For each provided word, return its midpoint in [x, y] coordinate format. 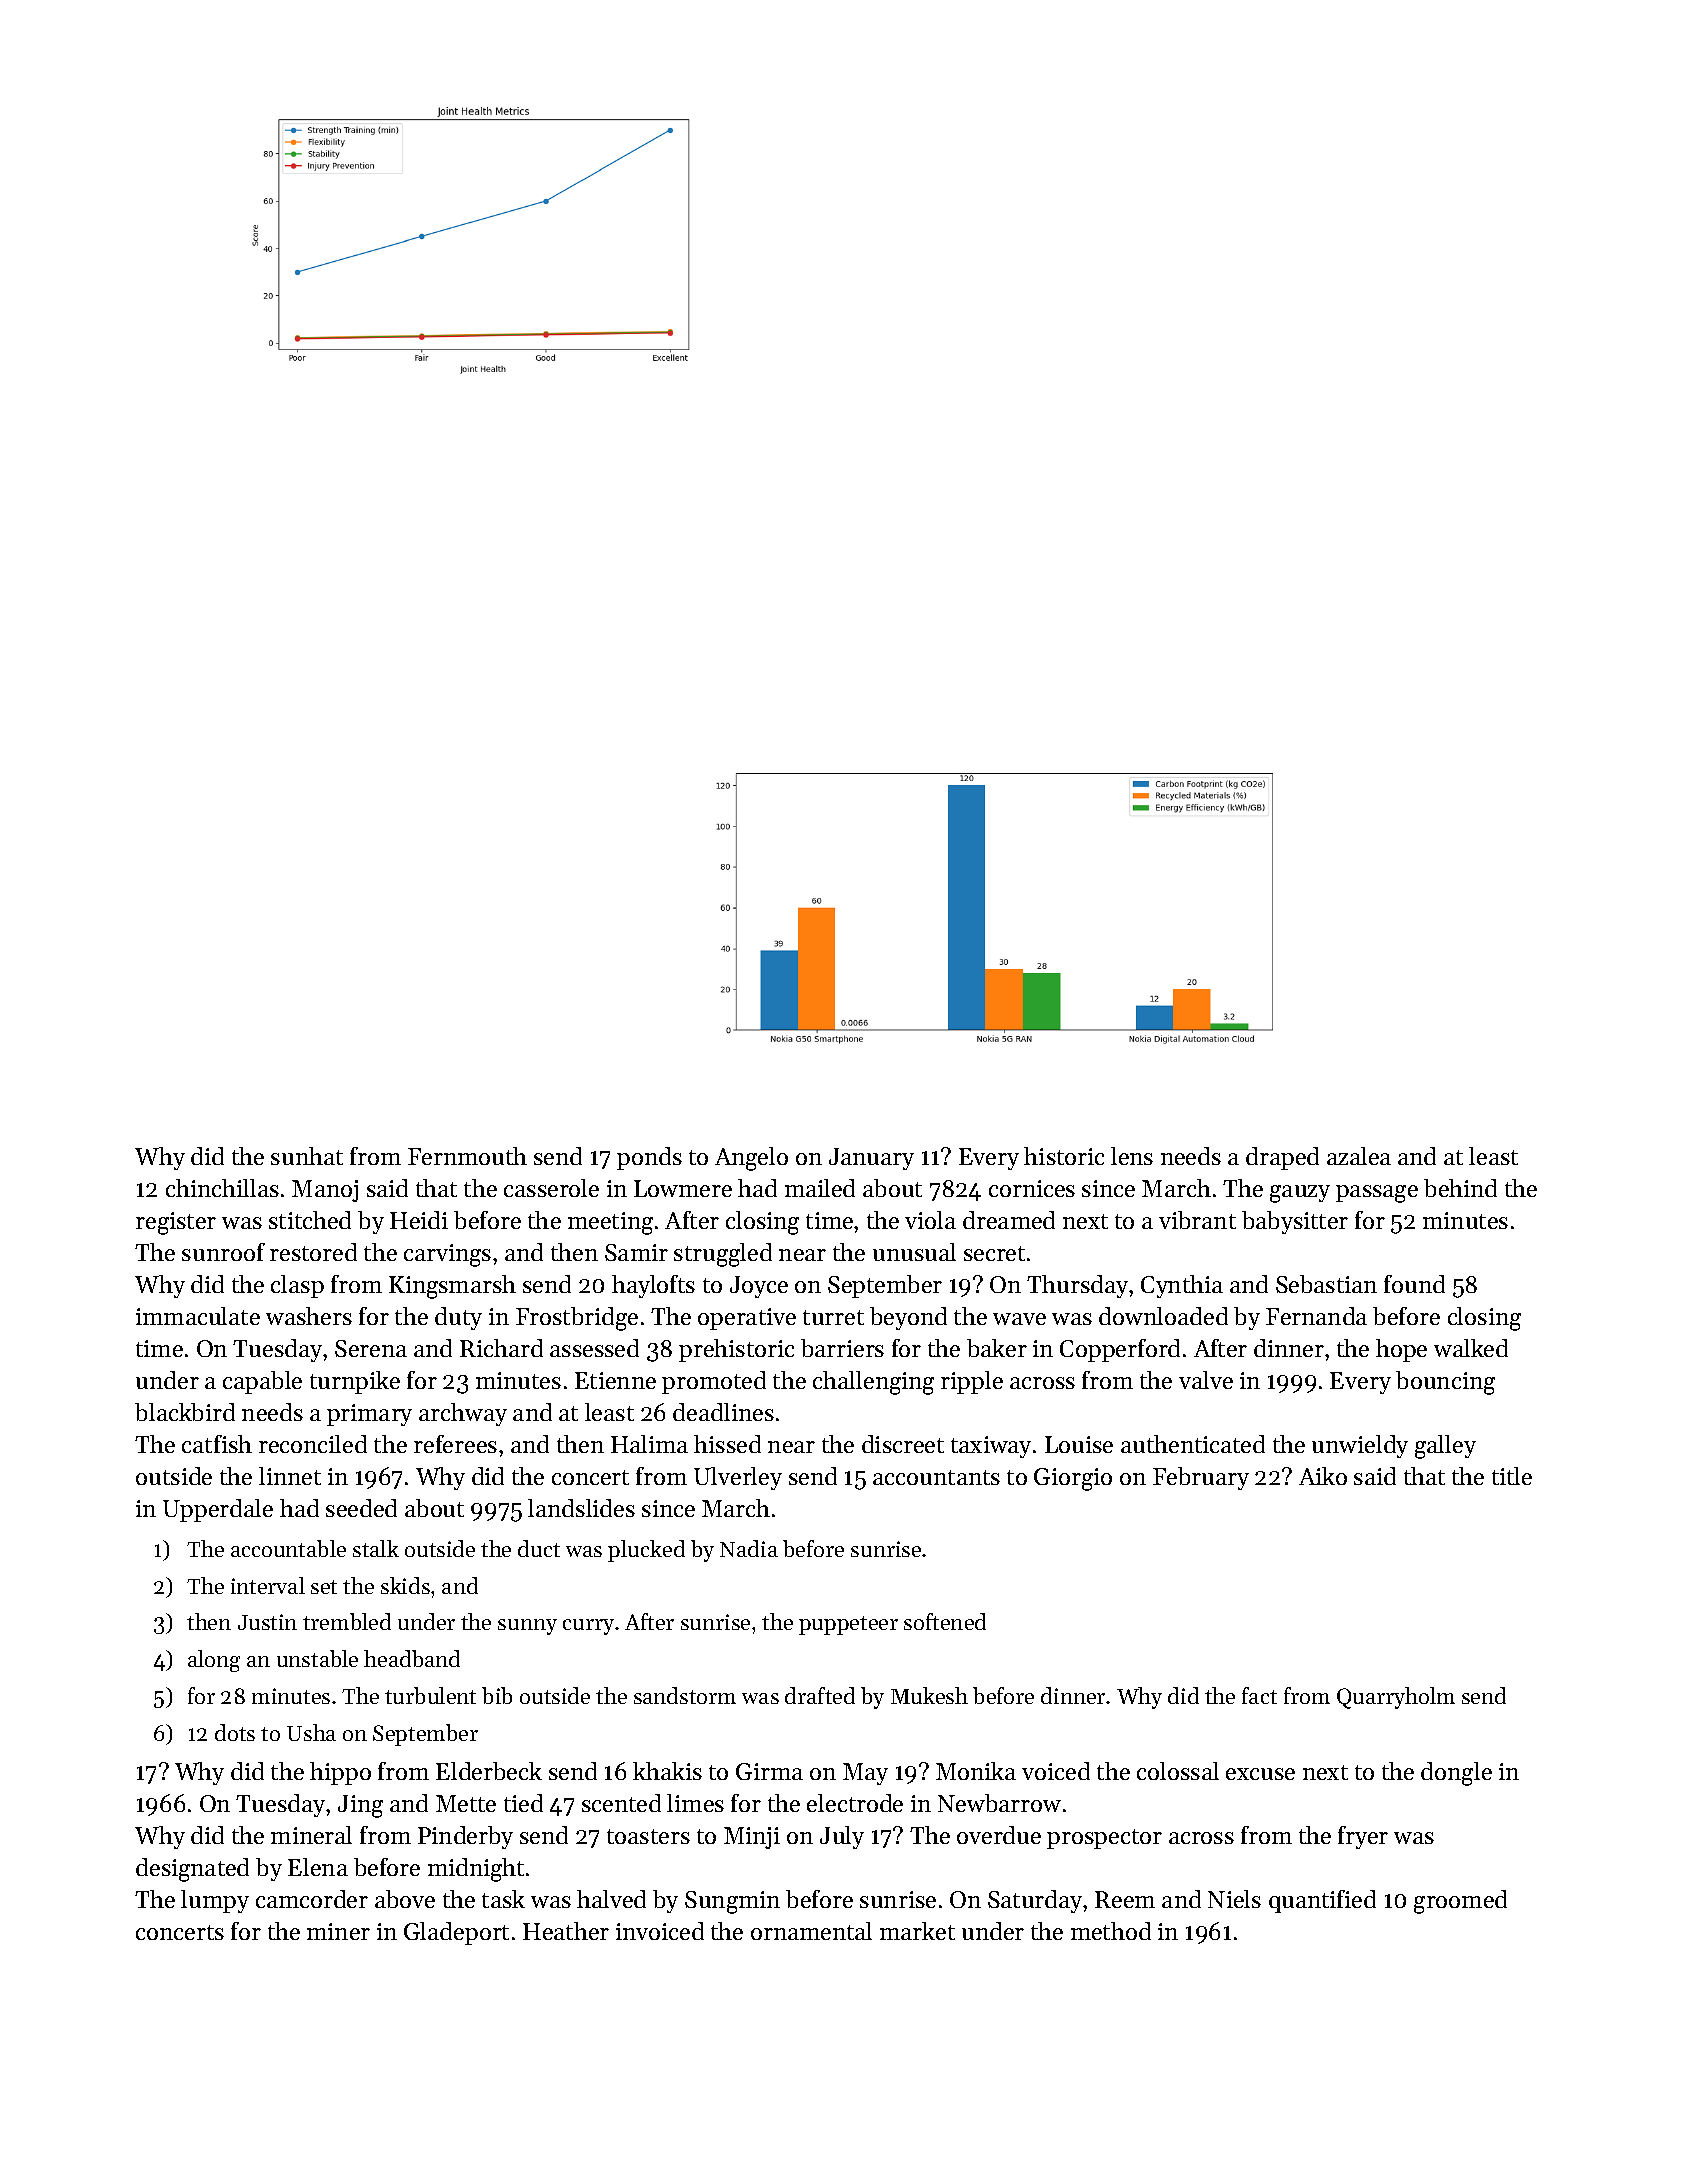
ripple [972, 1382]
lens [1132, 1156]
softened [945, 1621]
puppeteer [848, 1625]
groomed [1460, 1902]
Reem [1125, 1899]
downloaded [1163, 1316]
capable [262, 1382]
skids [405, 1585]
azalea [1359, 1156]
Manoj [325, 1191]
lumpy [215, 1901]
